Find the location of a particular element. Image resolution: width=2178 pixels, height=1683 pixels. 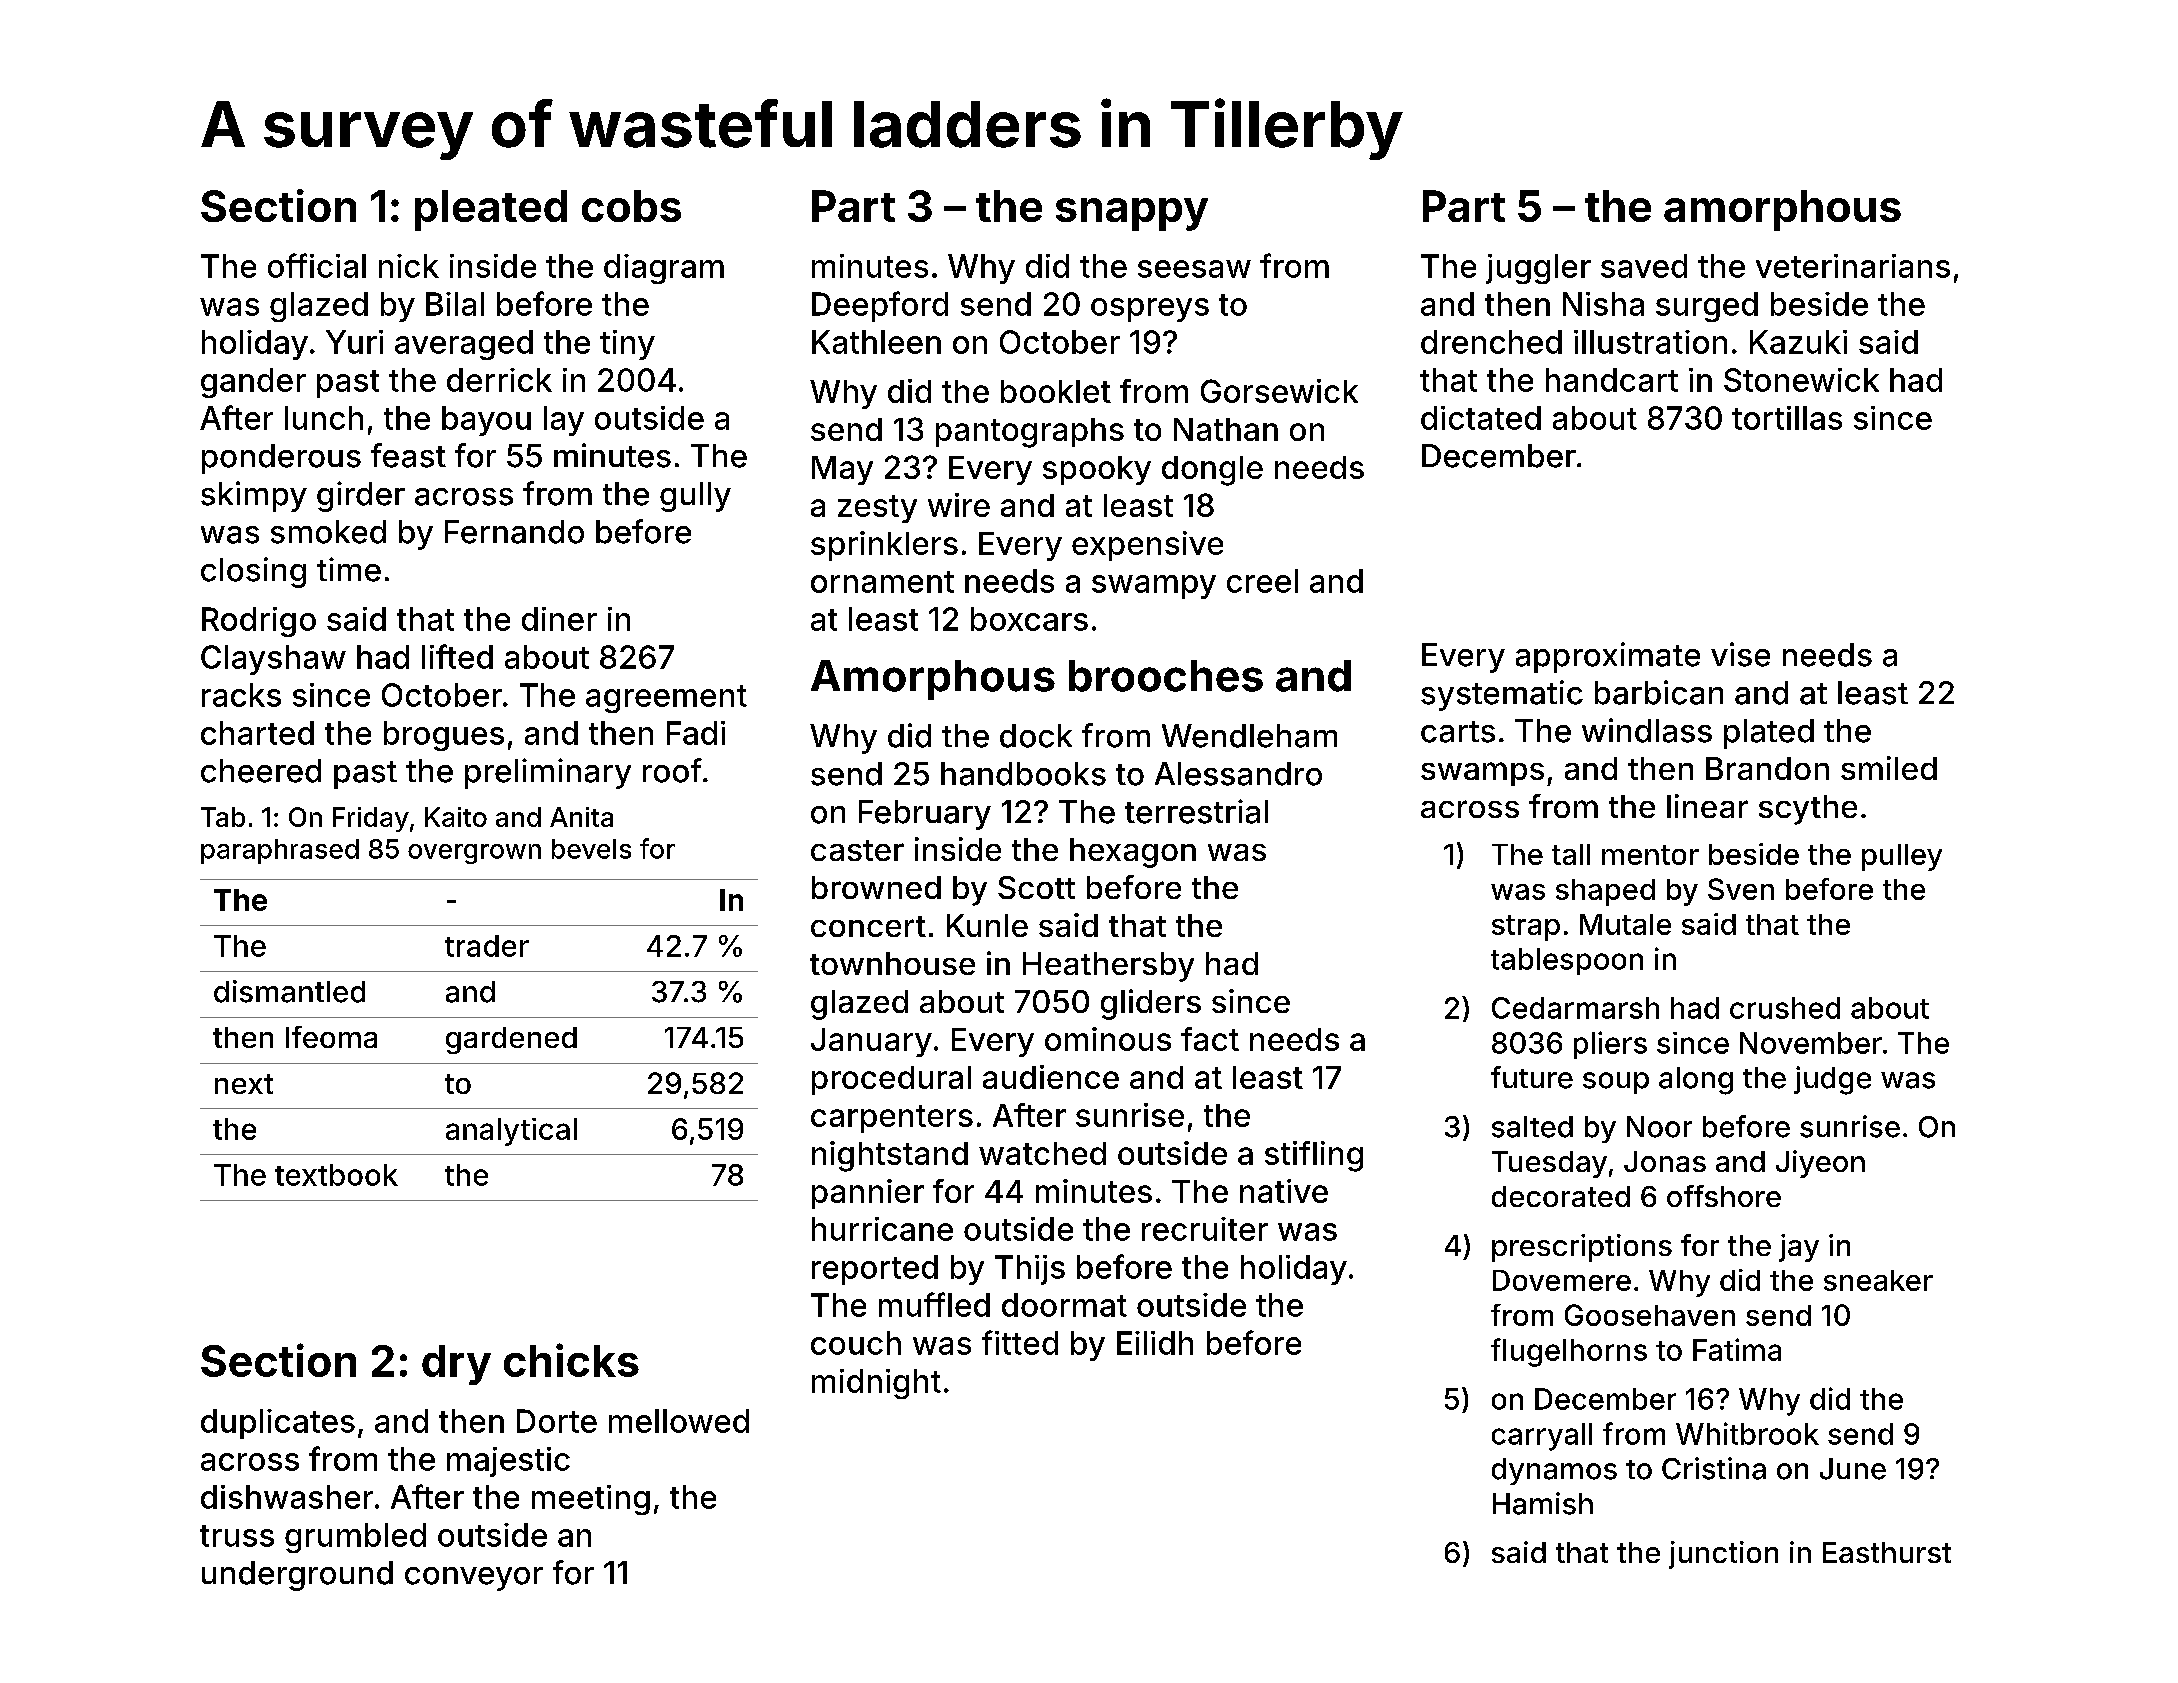

Friday is located at coordinates (371, 819).
